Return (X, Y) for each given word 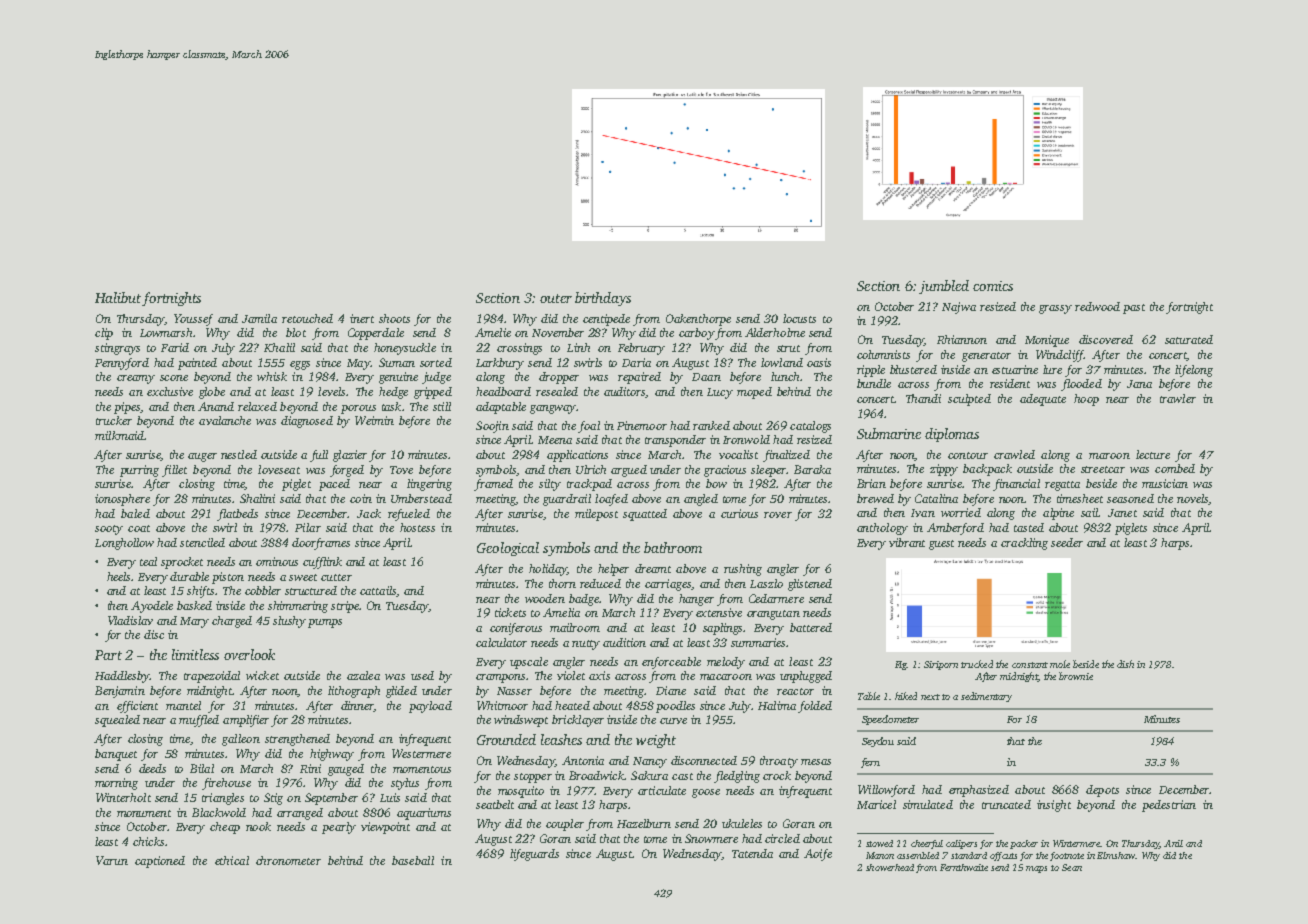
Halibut (118, 297)
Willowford (886, 791)
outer (556, 298)
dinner (357, 706)
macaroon (726, 677)
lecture (1153, 454)
